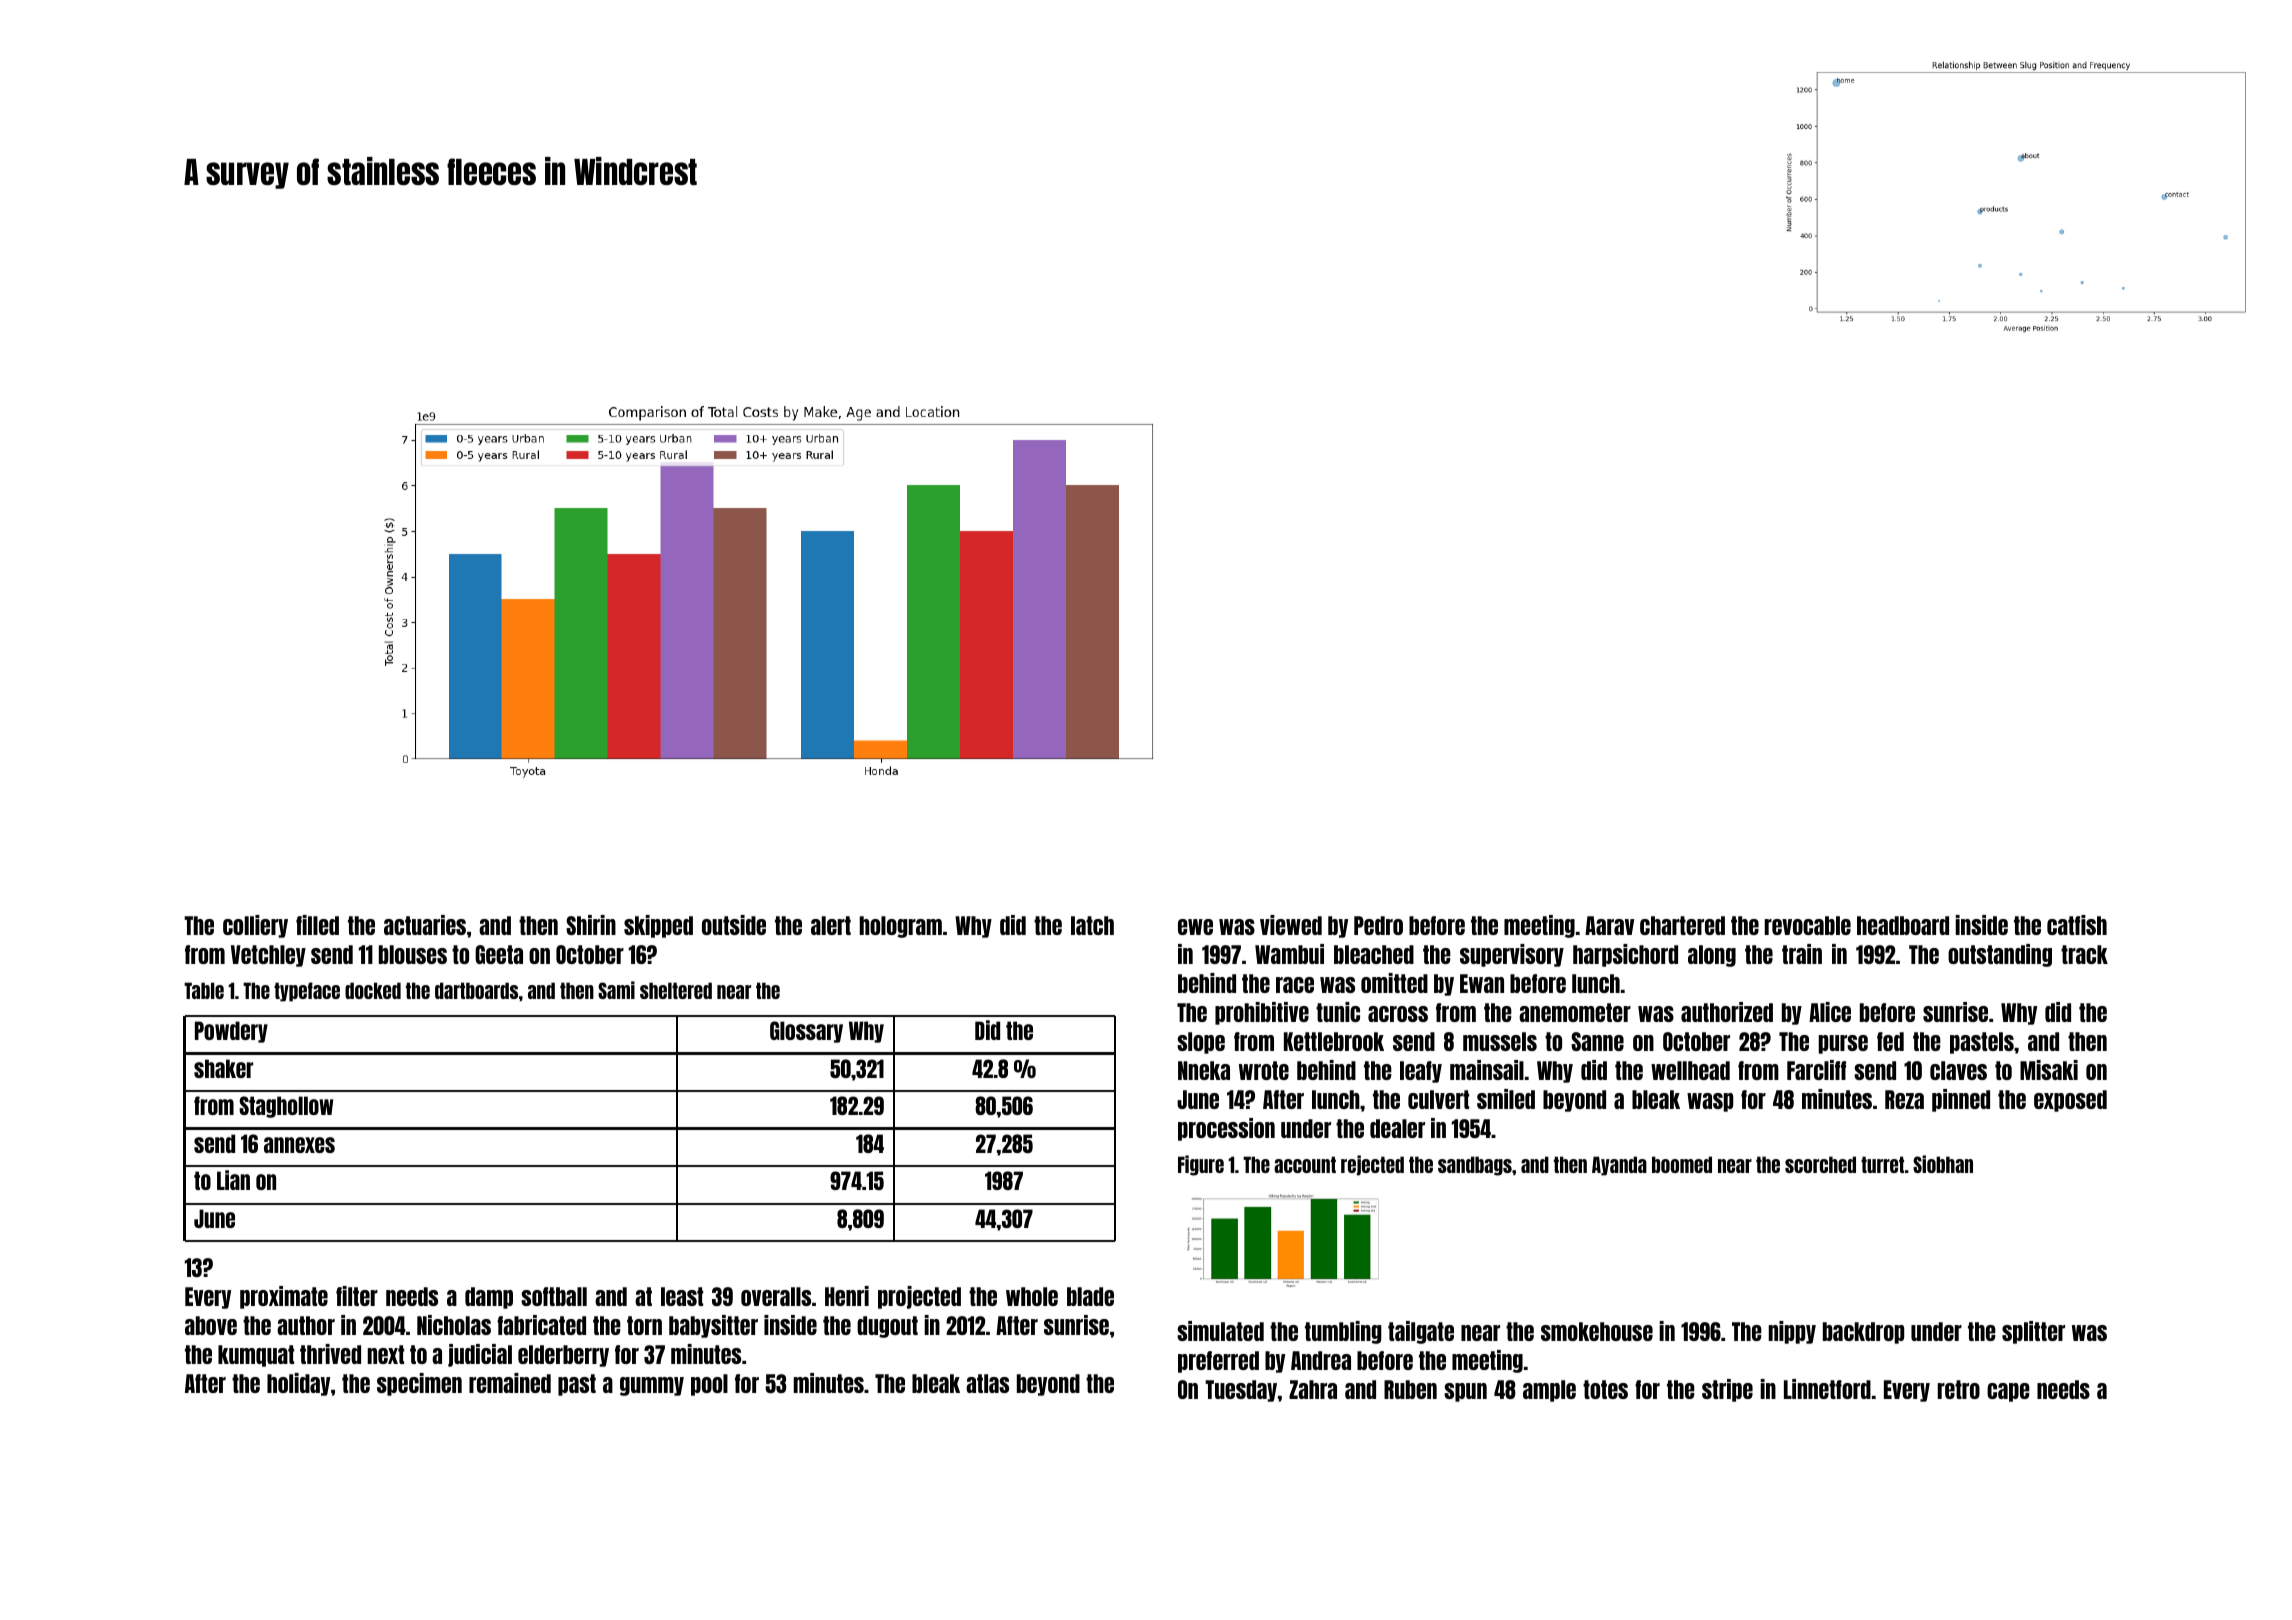  Describe the element at coordinates (1882, 1164) in the page. I see `turret` at that location.
